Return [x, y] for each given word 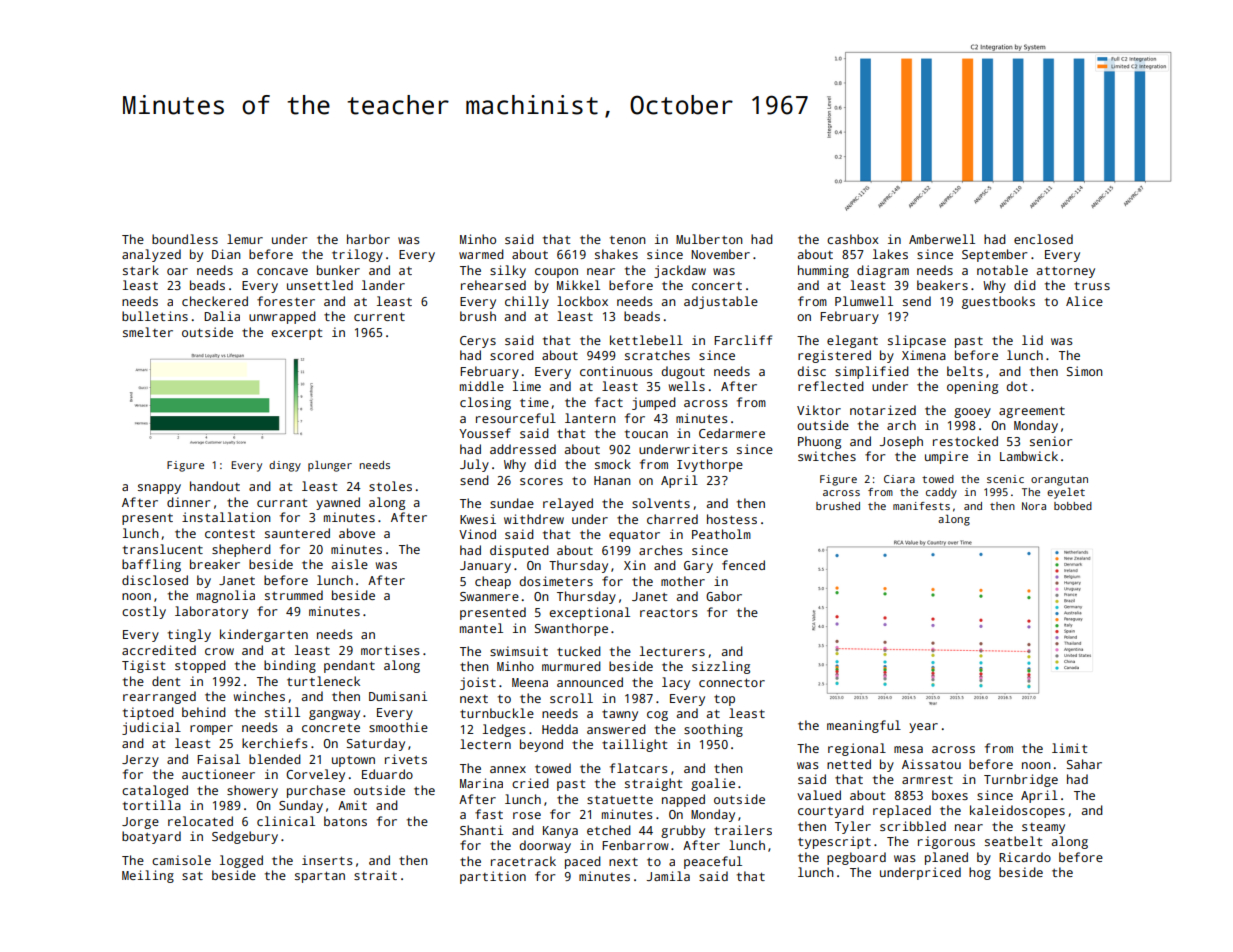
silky [508, 271]
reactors [669, 613]
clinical [286, 821]
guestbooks [998, 302]
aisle [350, 564]
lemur [245, 239]
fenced [743, 565]
